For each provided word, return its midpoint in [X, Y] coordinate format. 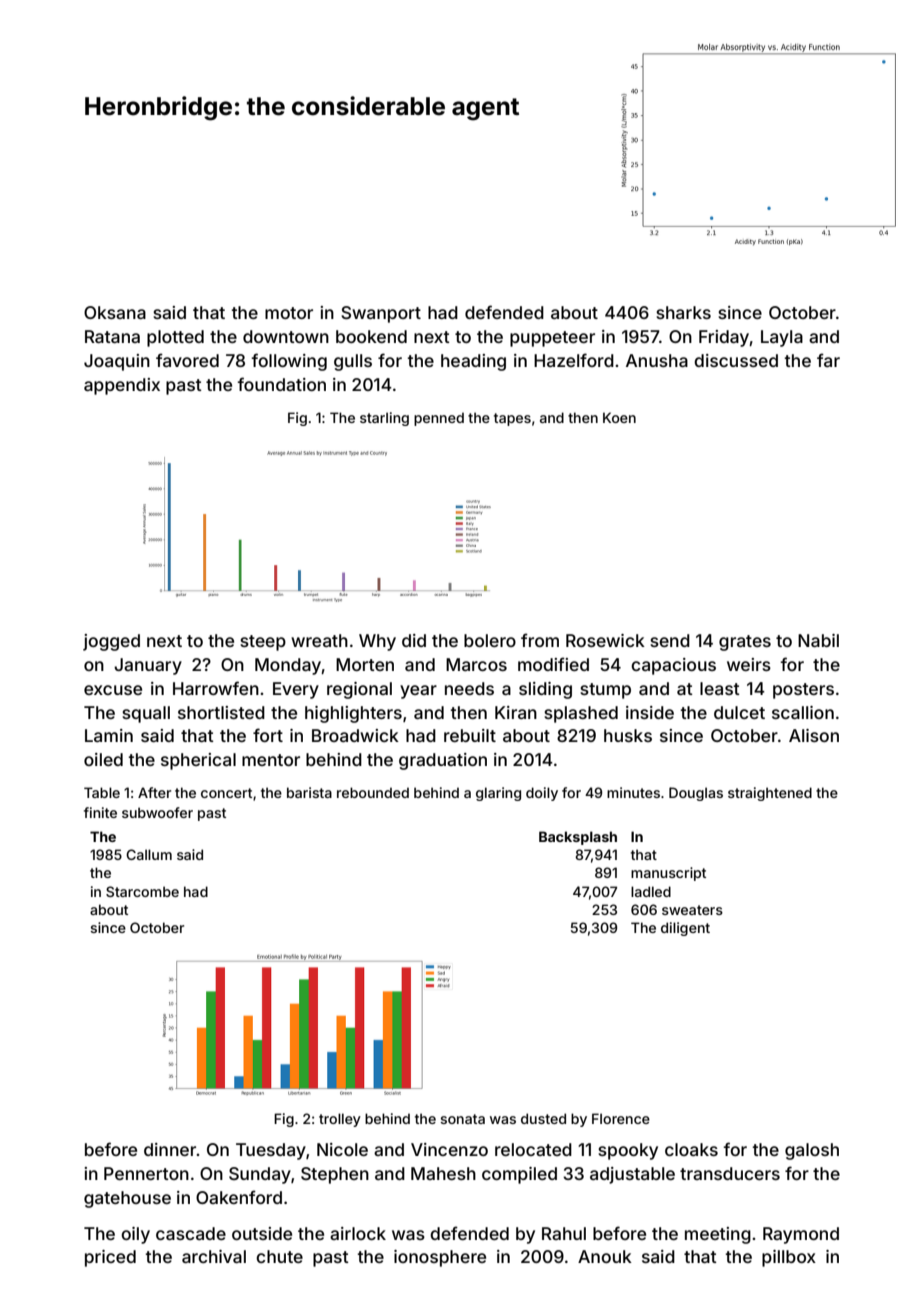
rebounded [373, 792]
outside [262, 1233]
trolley [340, 1120]
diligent [685, 929]
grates [745, 643]
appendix [122, 386]
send [670, 640]
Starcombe [142, 891]
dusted [543, 1118]
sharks [683, 312]
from [540, 640]
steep [263, 643]
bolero [490, 640]
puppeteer [552, 339]
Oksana [115, 312]
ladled [651, 891]
